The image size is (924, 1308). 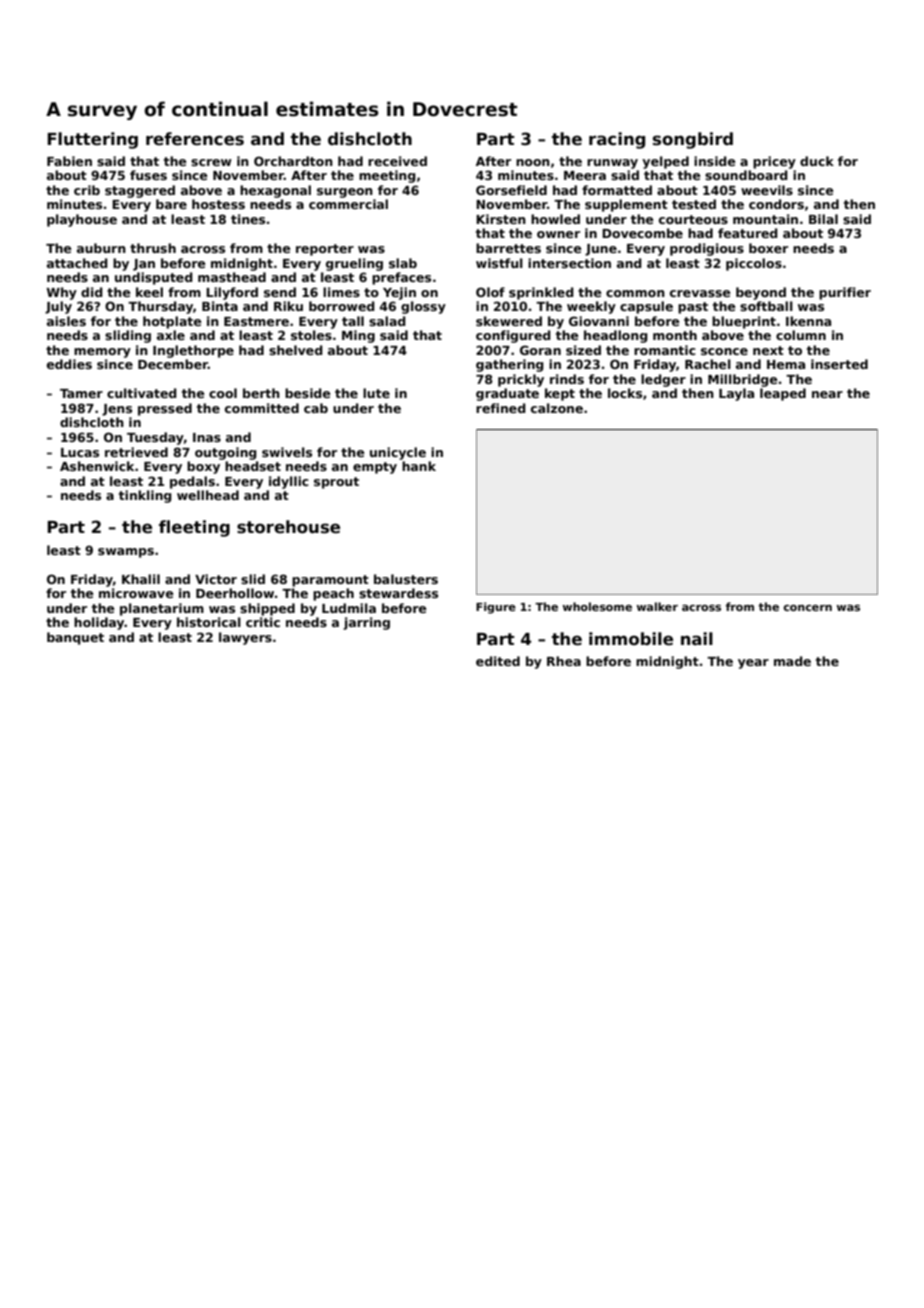 I want to click on duck, so click(x=817, y=161).
